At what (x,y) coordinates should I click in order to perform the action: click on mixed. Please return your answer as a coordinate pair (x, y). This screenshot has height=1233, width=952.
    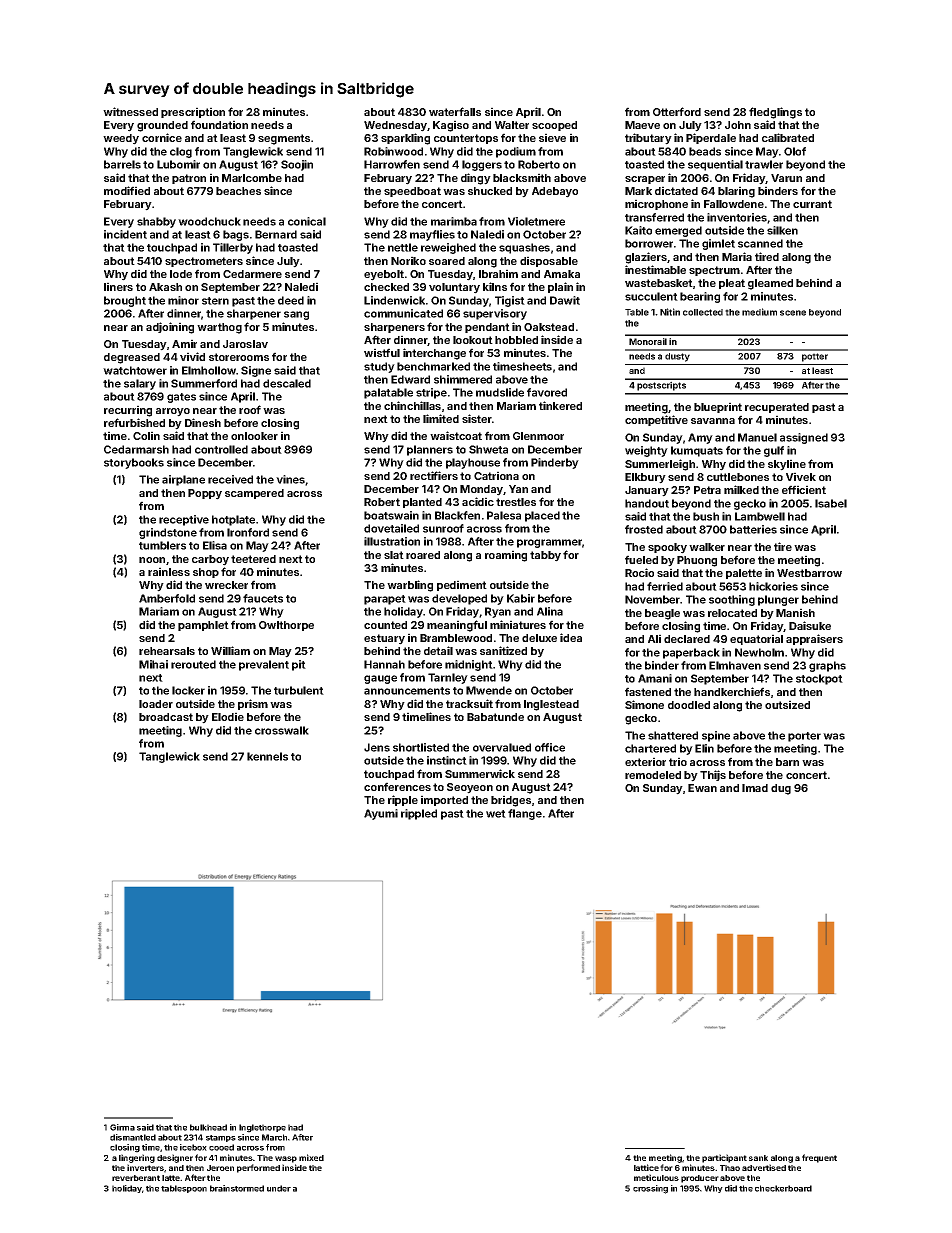
    Looking at the image, I should click on (311, 1157).
